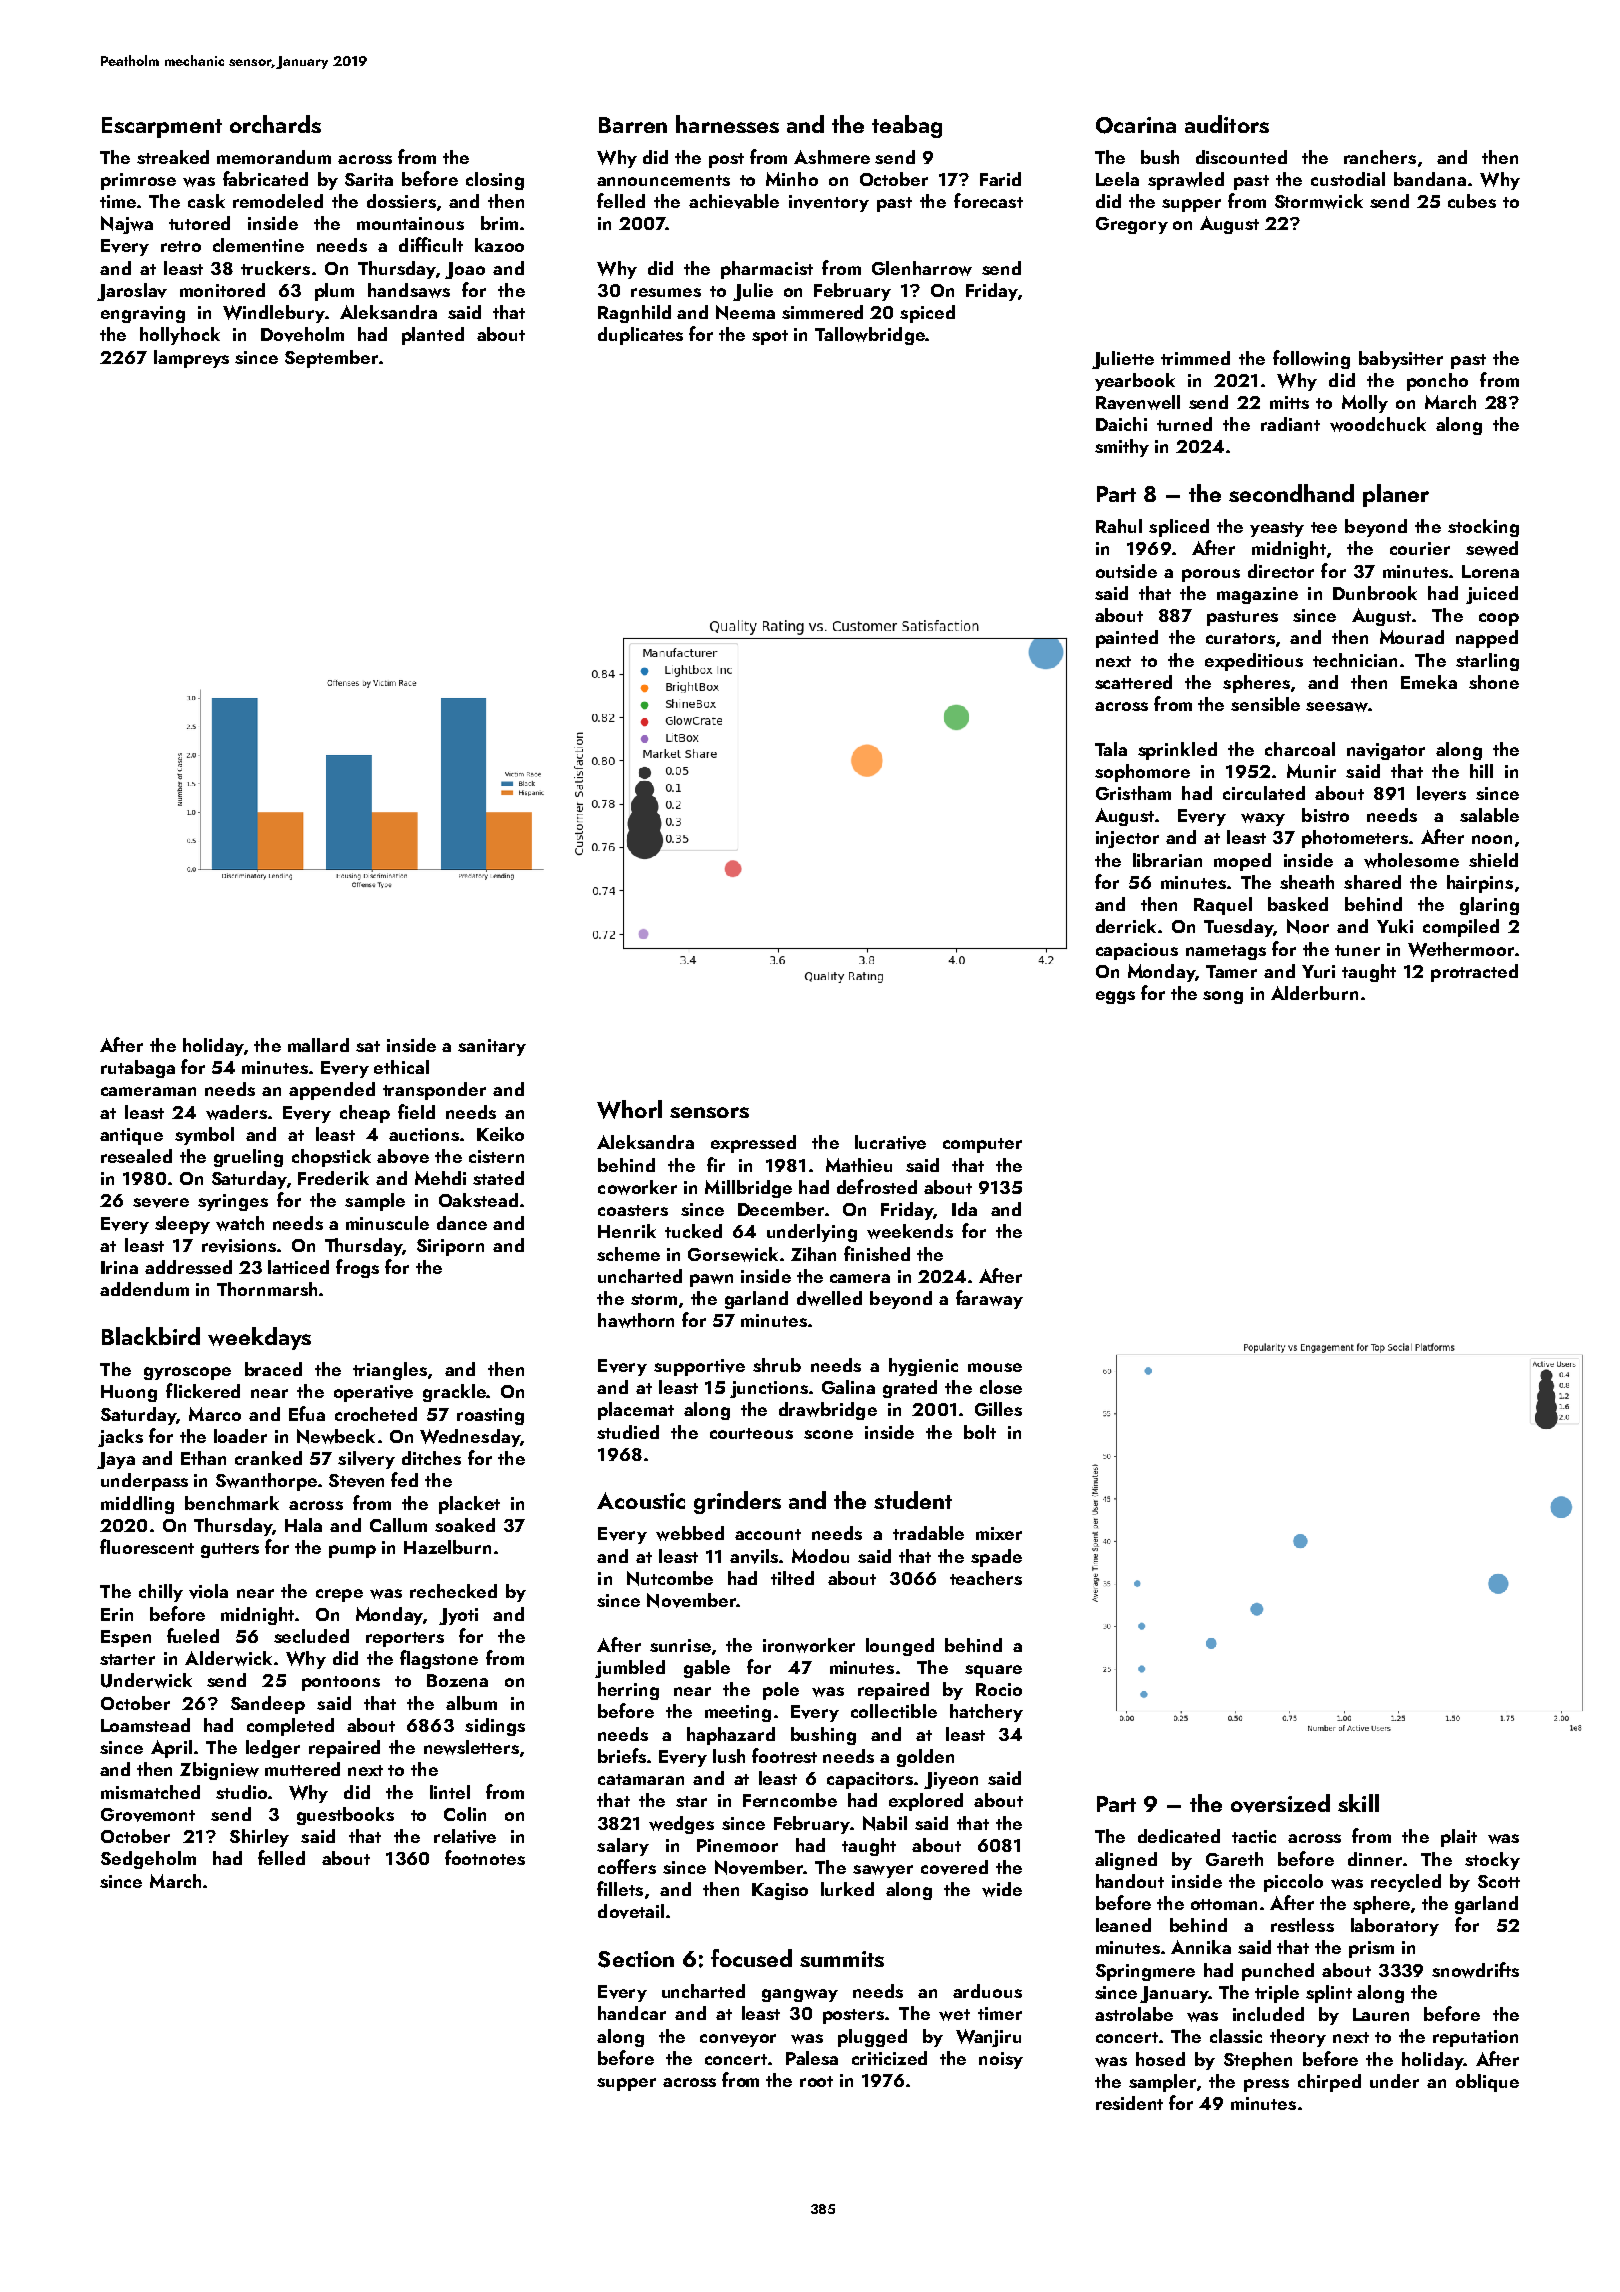  Describe the element at coordinates (816, 2081) in the image. I see `root` at that location.
